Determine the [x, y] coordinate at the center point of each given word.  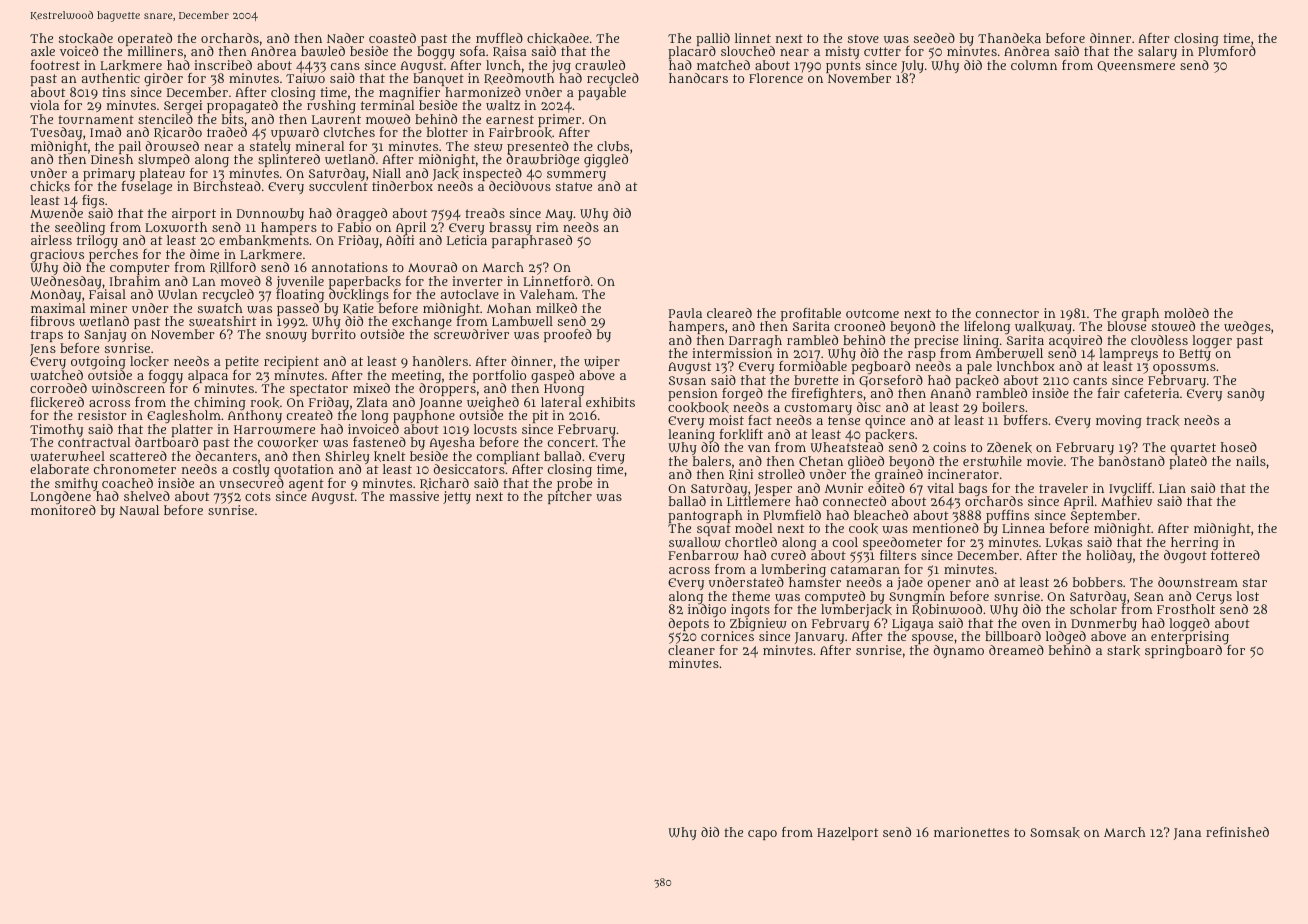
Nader [345, 38]
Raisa [510, 52]
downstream [1198, 582]
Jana [1187, 834]
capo [762, 835]
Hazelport [847, 833]
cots [258, 496]
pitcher [570, 498]
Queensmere [1136, 66]
